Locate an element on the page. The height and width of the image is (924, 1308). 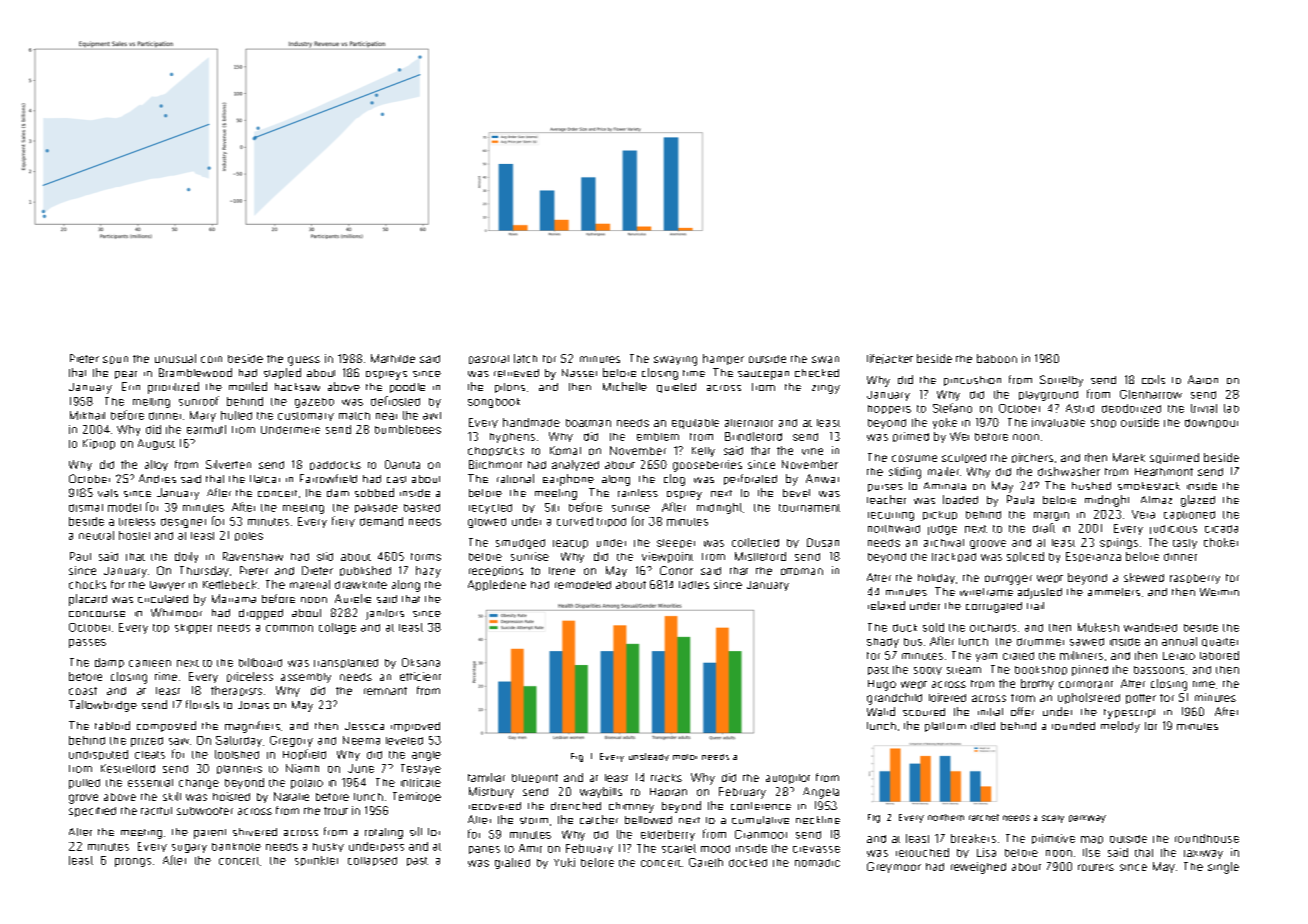
prongs is located at coordinates (133, 862).
